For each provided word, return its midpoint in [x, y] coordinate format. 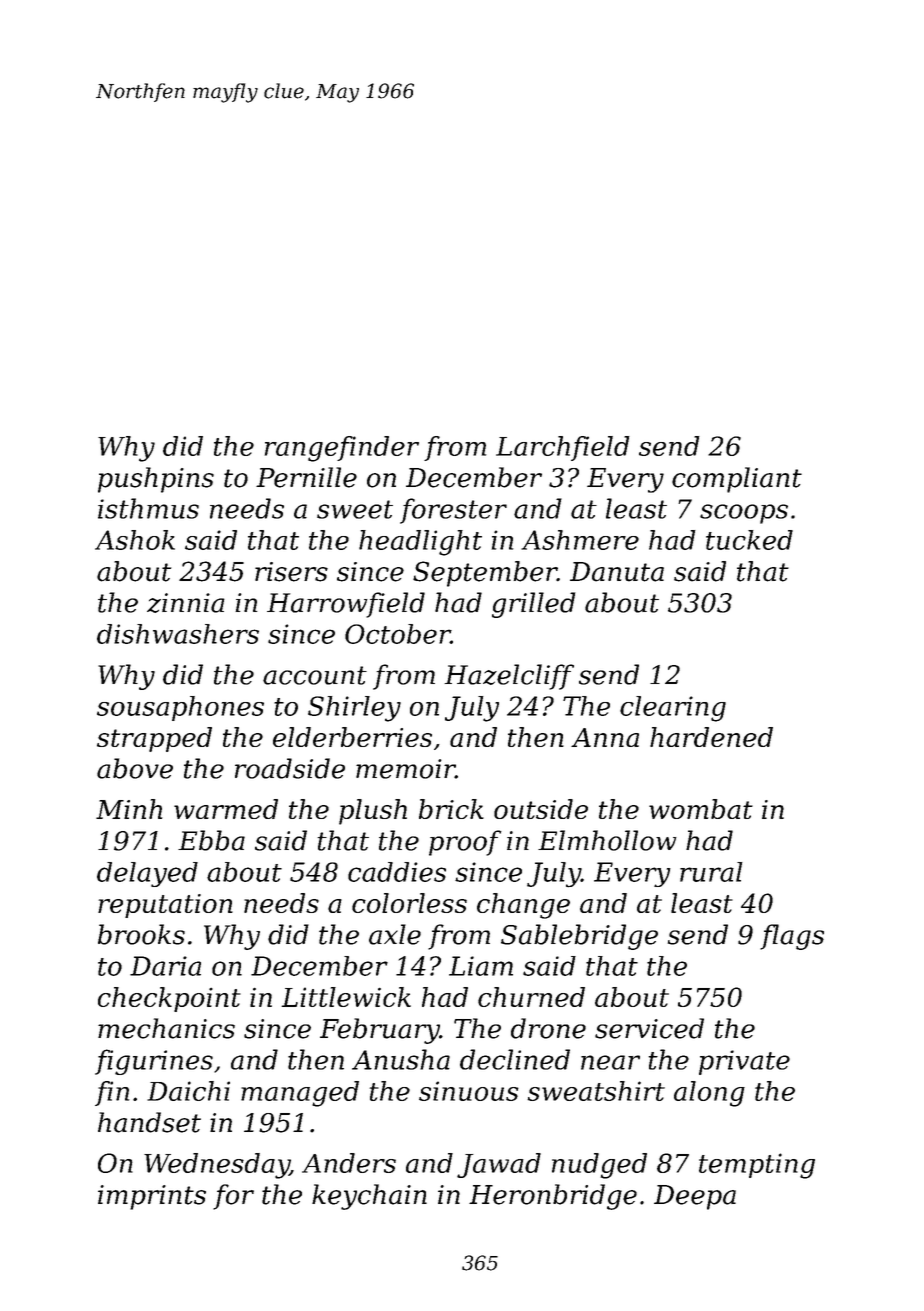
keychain [369, 1197]
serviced [649, 1028]
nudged [599, 1166]
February [380, 1031]
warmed [226, 809]
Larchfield [563, 448]
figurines [154, 1062]
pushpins [156, 480]
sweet [355, 509]
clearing [673, 709]
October [398, 634]
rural [711, 872]
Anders [349, 1163]
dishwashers [178, 634]
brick [451, 809]
